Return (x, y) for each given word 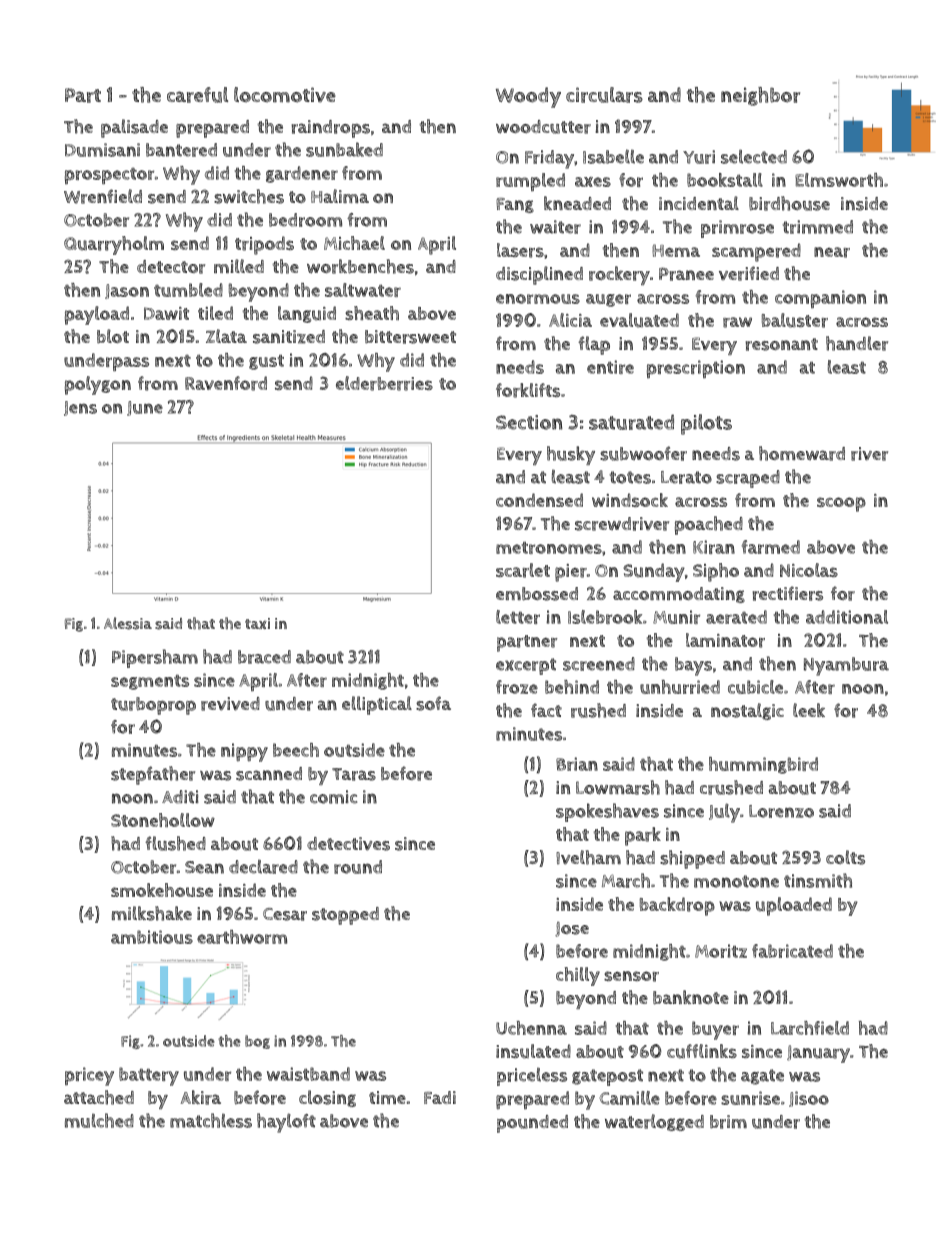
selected (754, 156)
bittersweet (410, 337)
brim (728, 1122)
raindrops (331, 129)
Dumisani (102, 150)
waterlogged (654, 1122)
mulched (99, 1120)
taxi (257, 623)
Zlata (226, 336)
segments (150, 682)
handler (857, 343)
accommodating (679, 595)
